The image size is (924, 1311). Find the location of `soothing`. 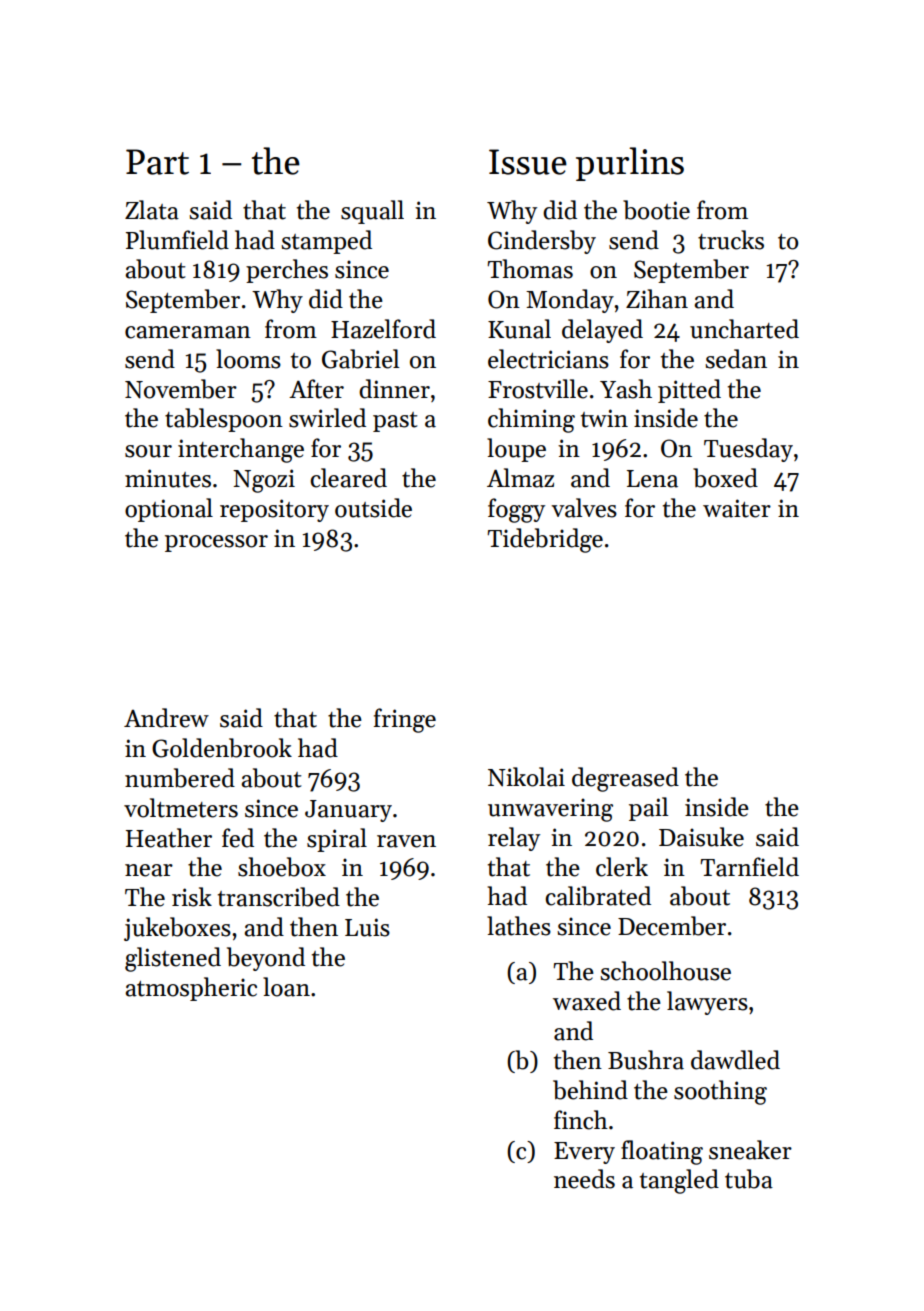

soothing is located at coordinates (720, 1092).
